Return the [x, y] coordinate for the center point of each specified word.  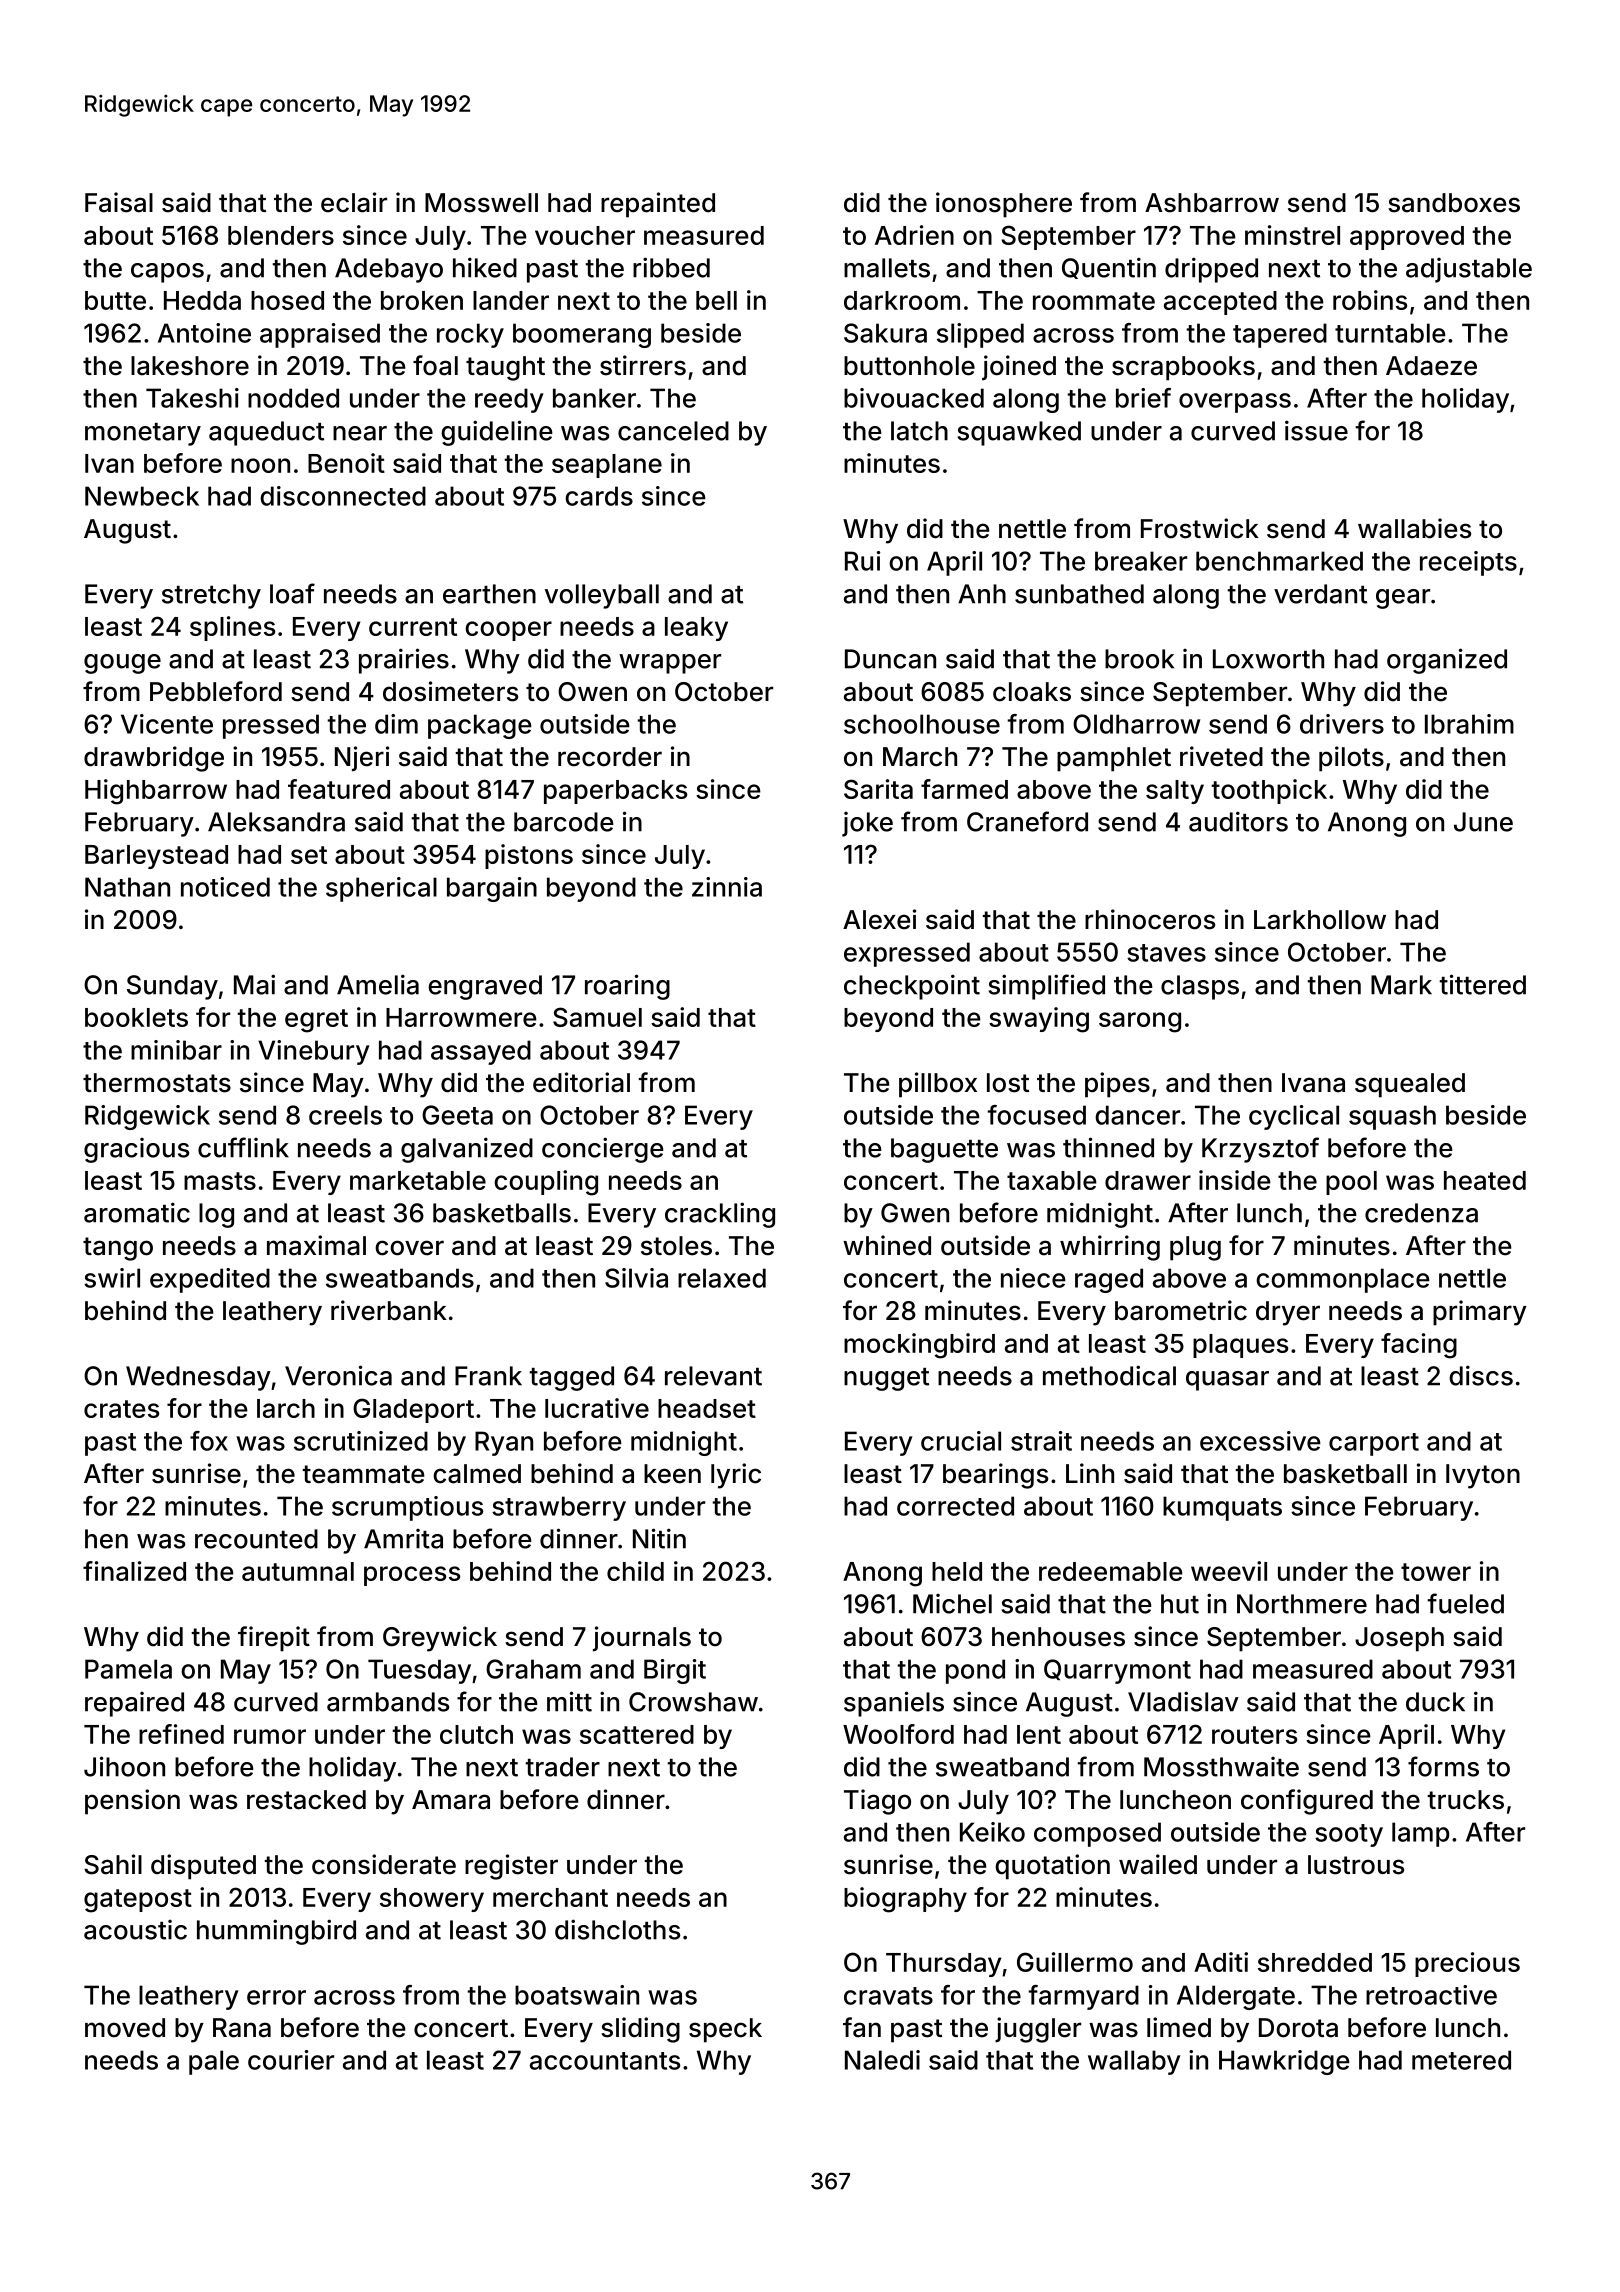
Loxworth [1268, 659]
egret [316, 1021]
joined [1019, 368]
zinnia [727, 887]
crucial [961, 1441]
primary [1480, 1313]
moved [125, 2028]
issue [1316, 430]
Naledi [882, 2060]
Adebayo [389, 270]
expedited [210, 1280]
